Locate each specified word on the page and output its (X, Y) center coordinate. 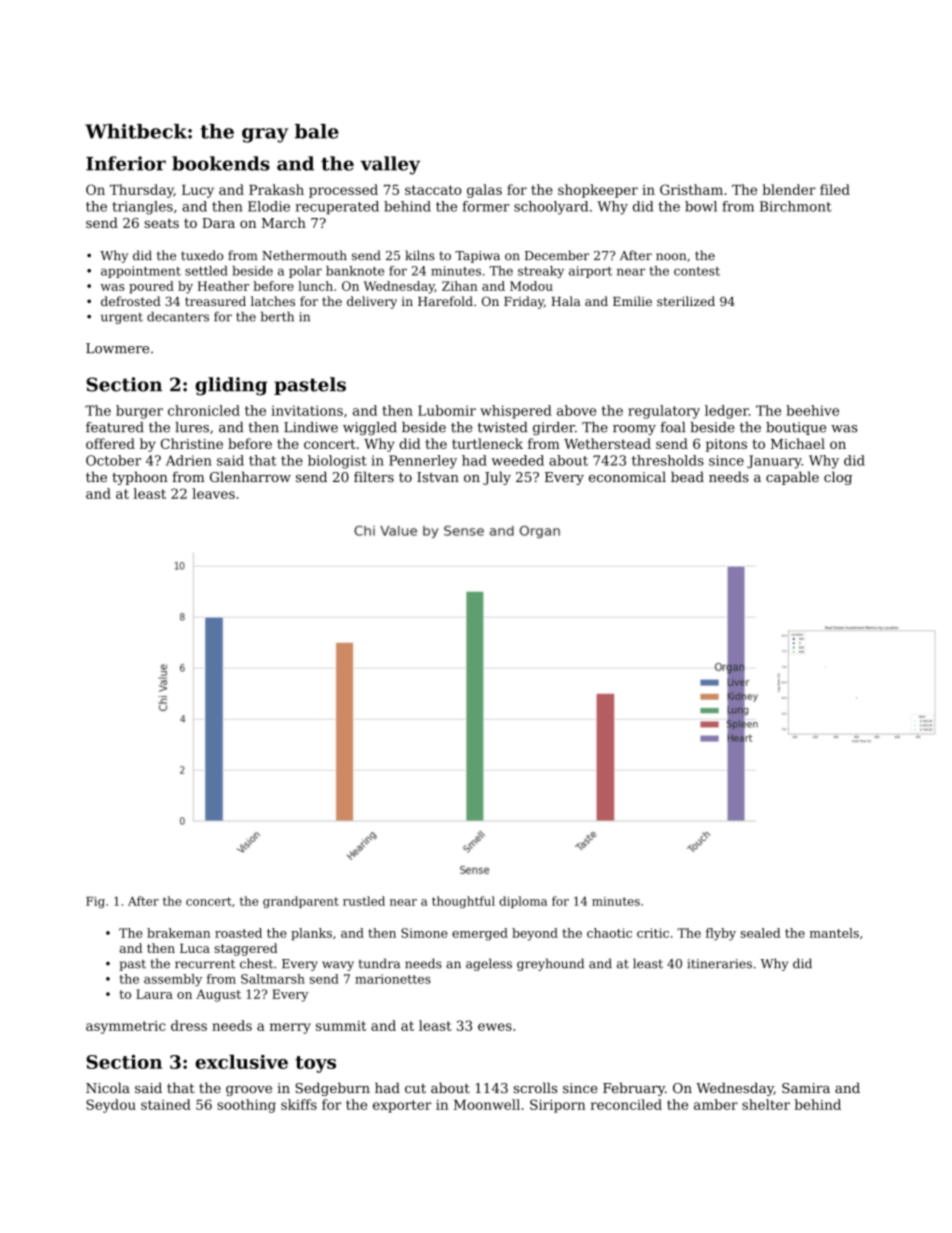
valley (390, 165)
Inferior (126, 163)
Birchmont (796, 206)
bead (687, 476)
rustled (364, 901)
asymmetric (125, 1027)
